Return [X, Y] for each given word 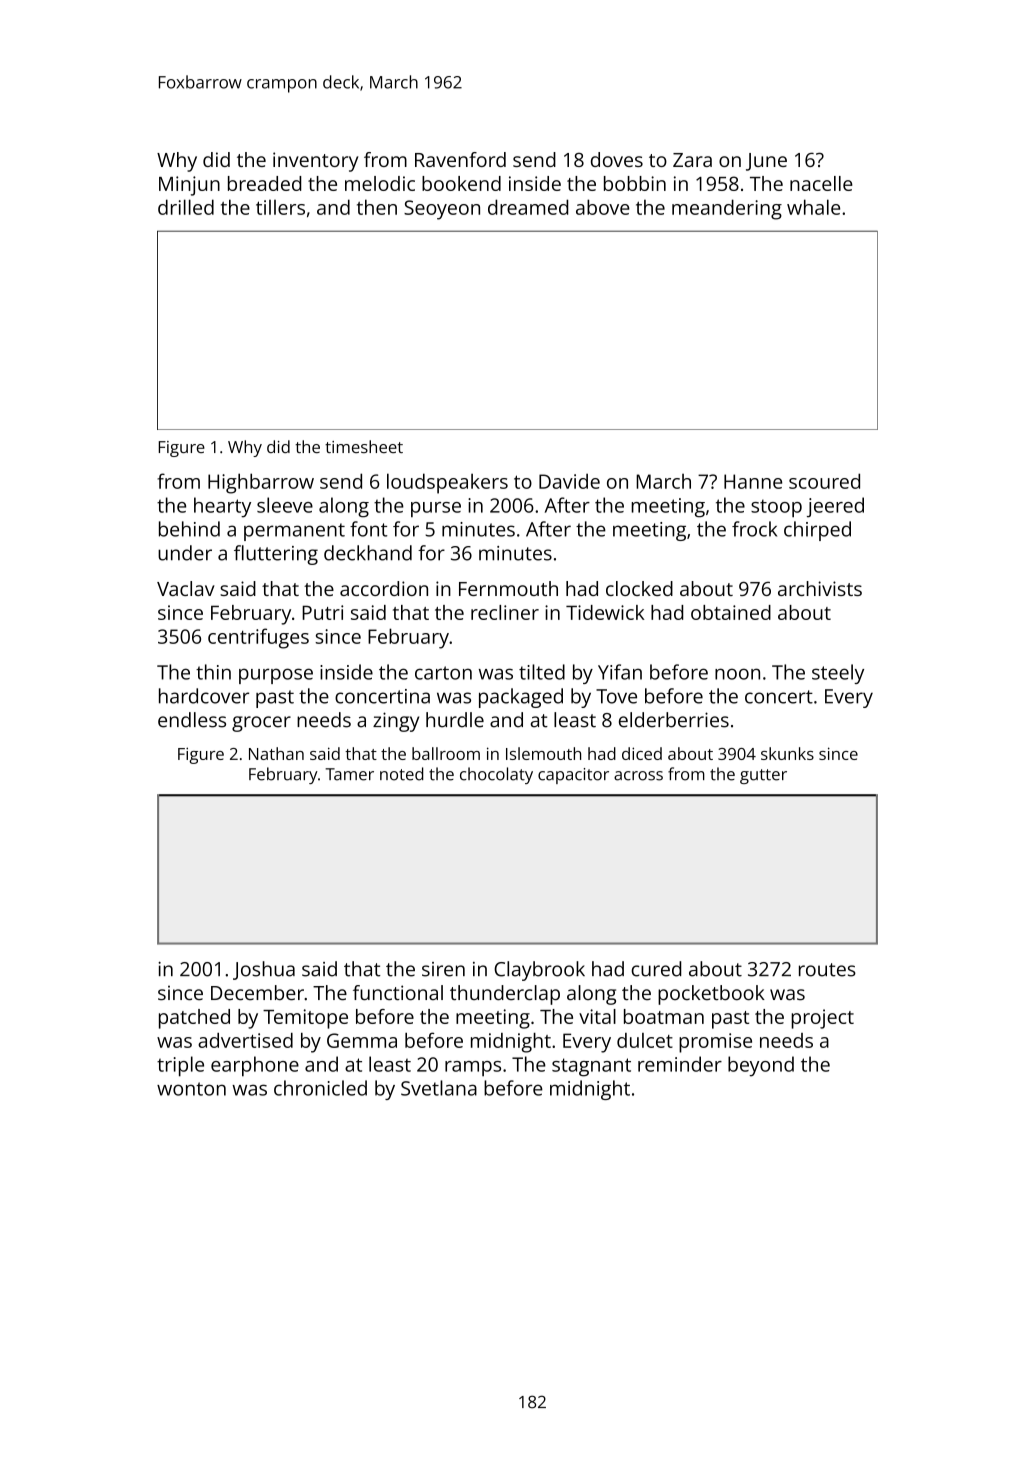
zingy [396, 722]
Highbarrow [261, 483]
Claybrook [539, 971]
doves [617, 159]
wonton [191, 1089]
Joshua [264, 970]
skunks [787, 753]
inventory [315, 162]
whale [813, 207]
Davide [569, 481]
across [638, 776]
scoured [824, 481]
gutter [763, 776]
